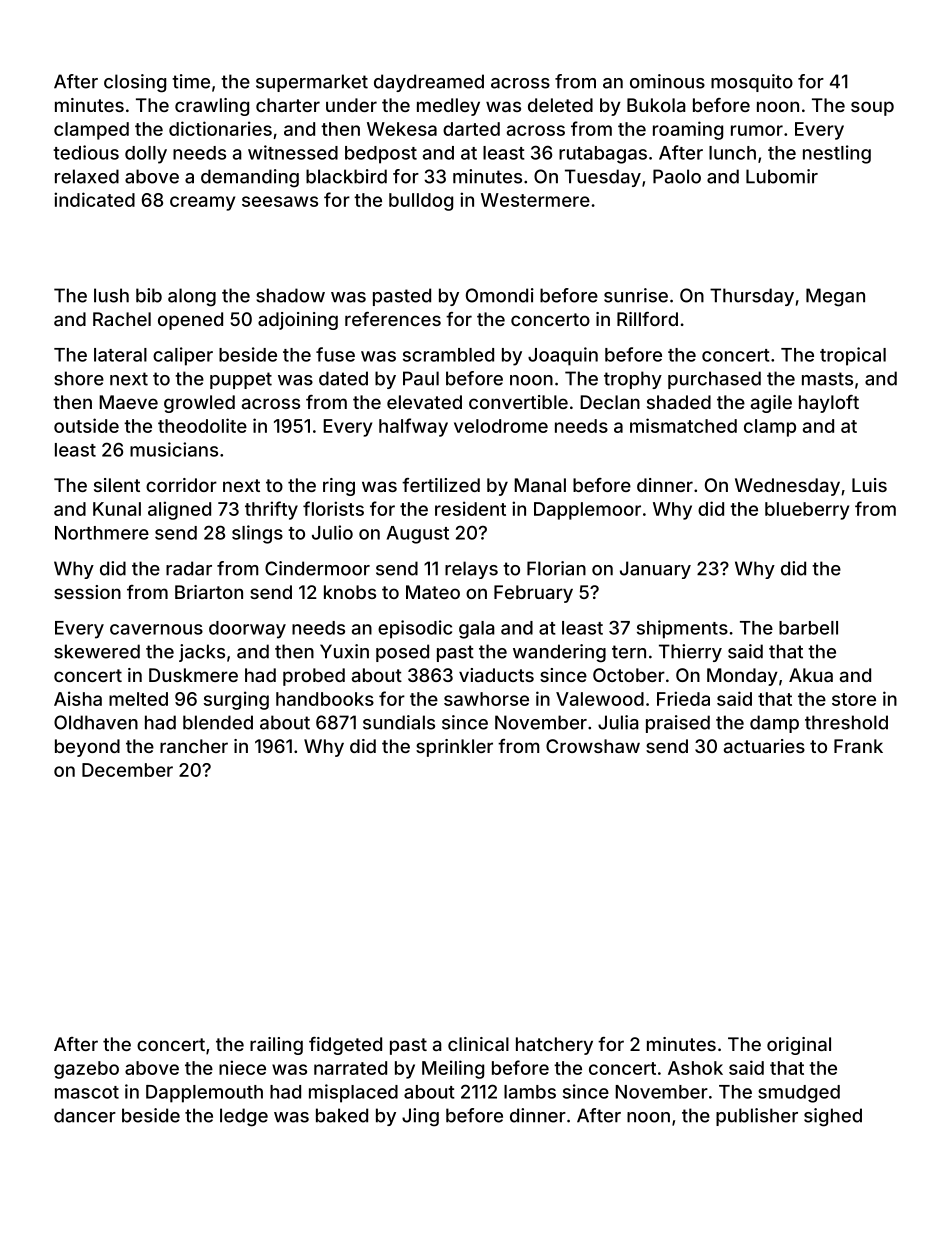 This page has width=952, height=1233. I want to click on December, so click(127, 770).
